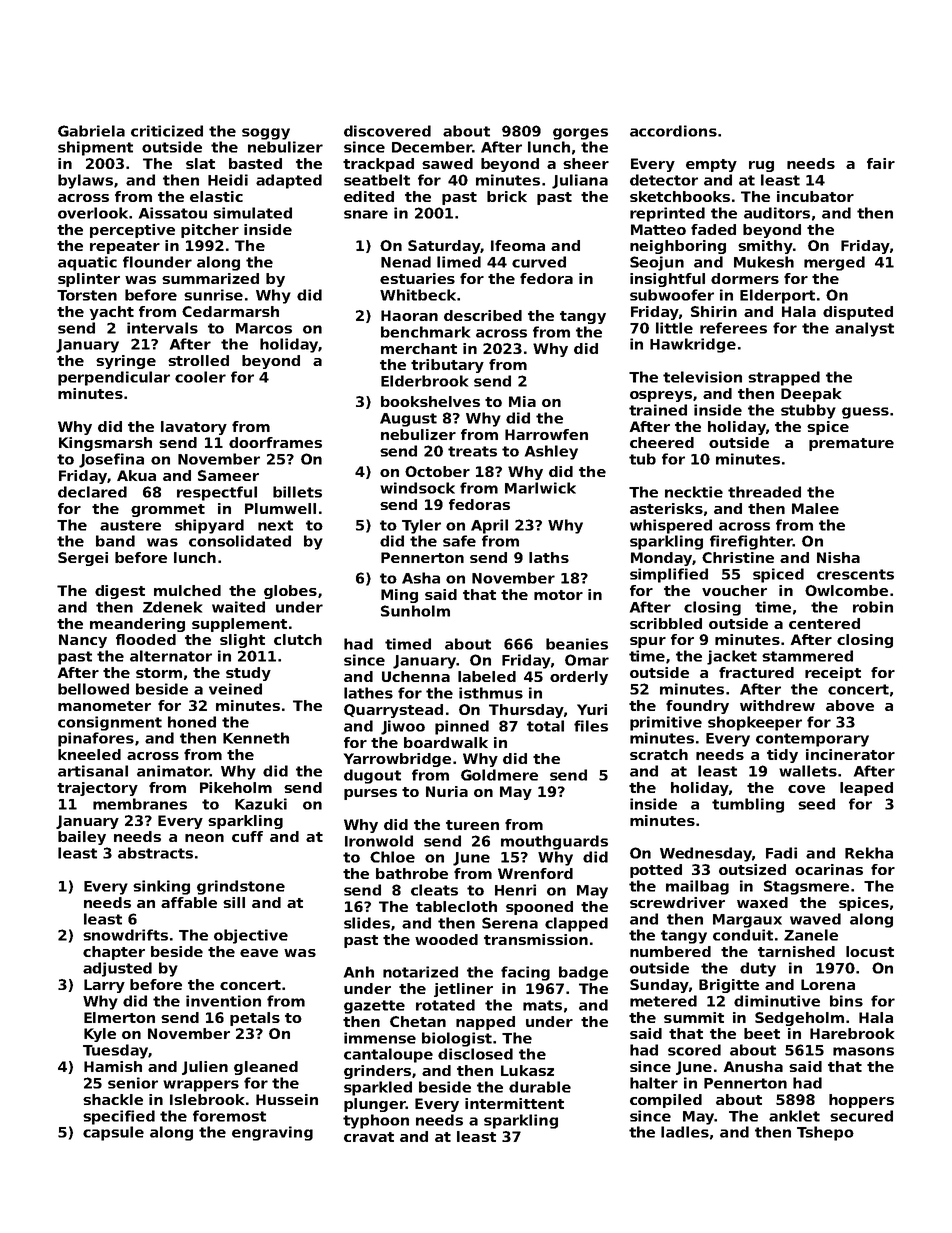 This image has width=952, height=1233. Describe the element at coordinates (824, 623) in the image. I see `centered` at that location.
